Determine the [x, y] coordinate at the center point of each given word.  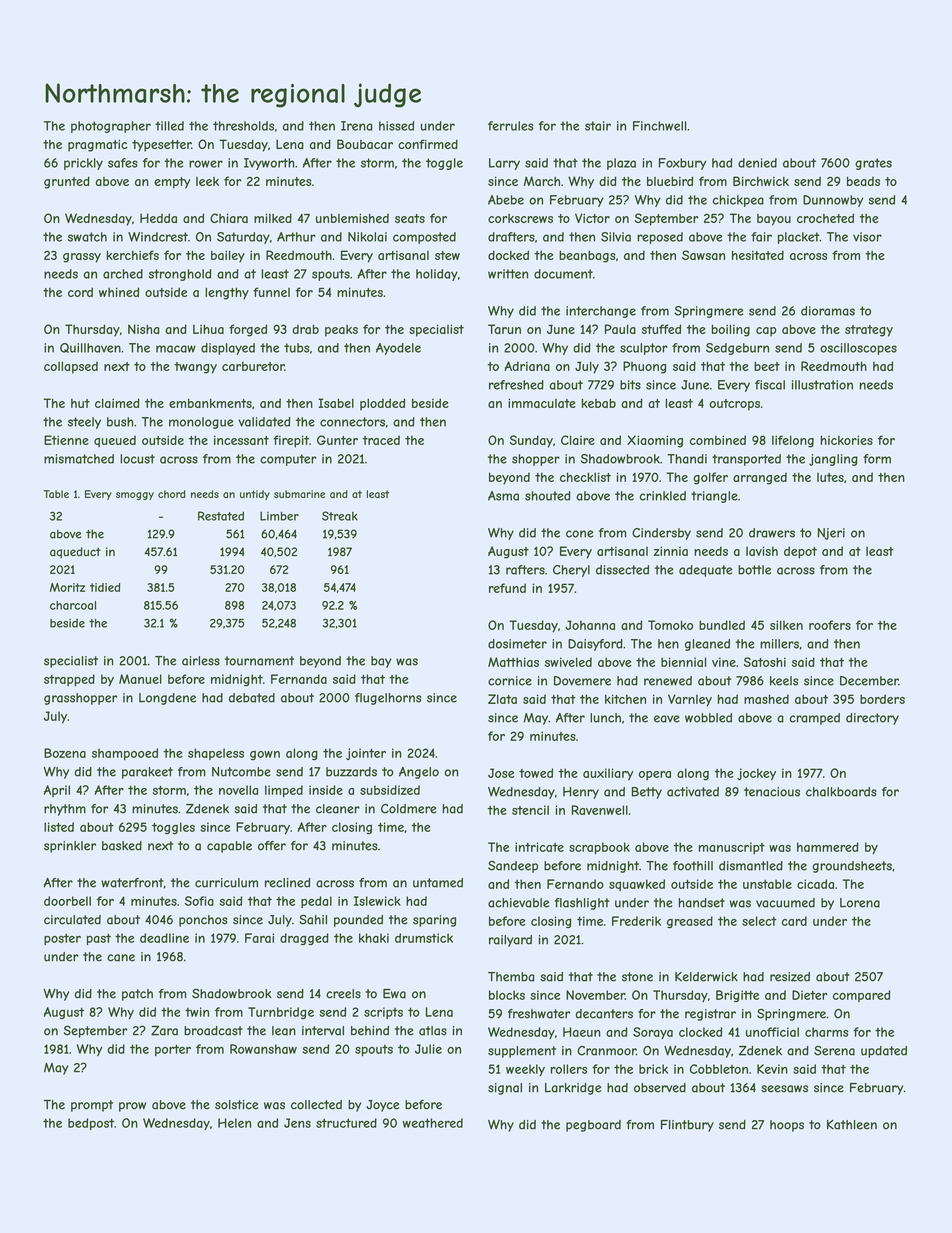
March [542, 181]
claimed [117, 403]
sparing [434, 921]
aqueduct [75, 553]
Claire [578, 440]
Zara [164, 1030]
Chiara [229, 218]
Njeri [831, 534]
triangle [714, 497]
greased [690, 922]
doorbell [67, 901]
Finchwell [660, 126]
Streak [340, 516]
